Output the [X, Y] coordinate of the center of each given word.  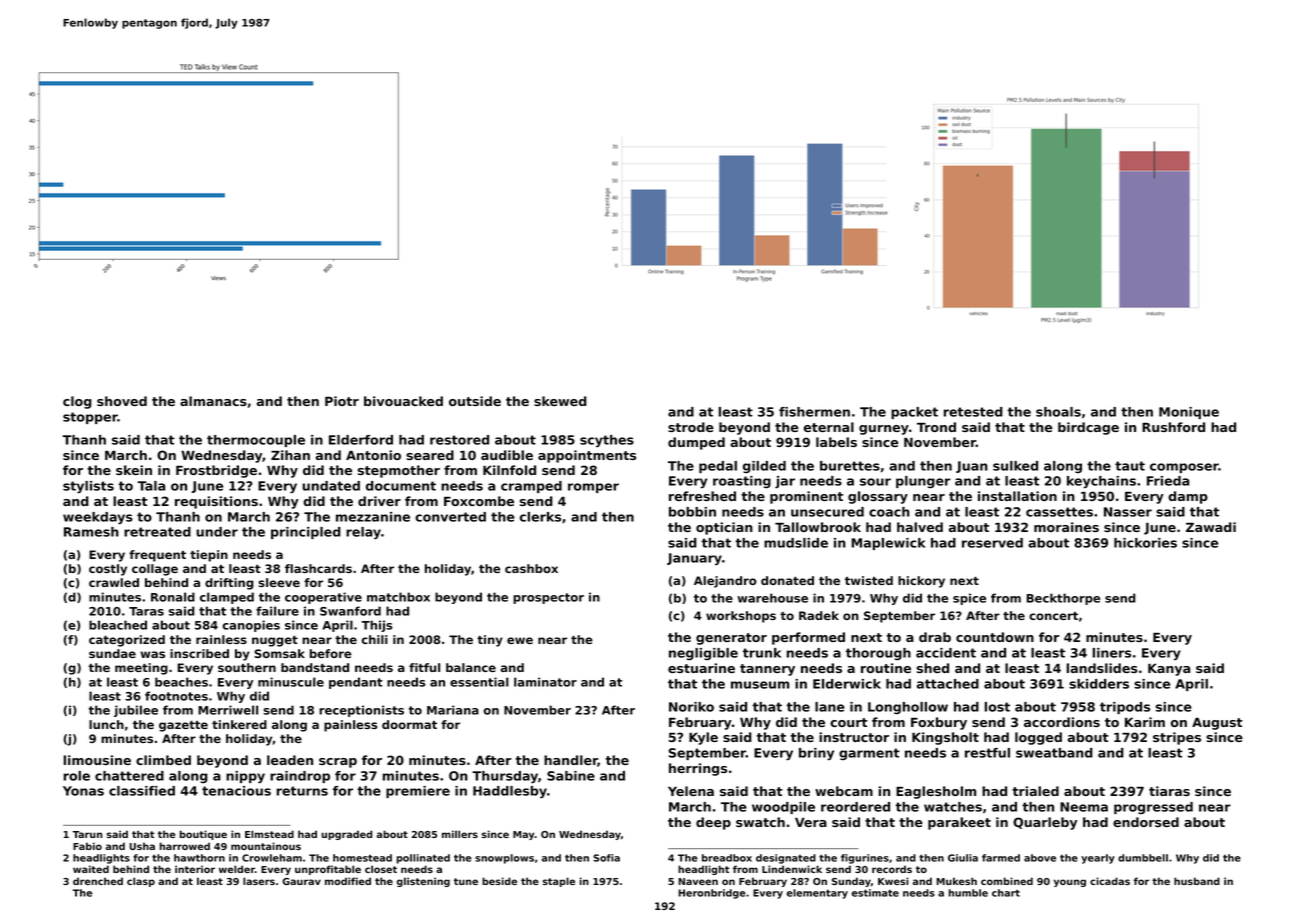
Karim [1145, 722]
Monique [1189, 413]
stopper [90, 418]
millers [460, 834]
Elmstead [269, 834]
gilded [764, 467]
